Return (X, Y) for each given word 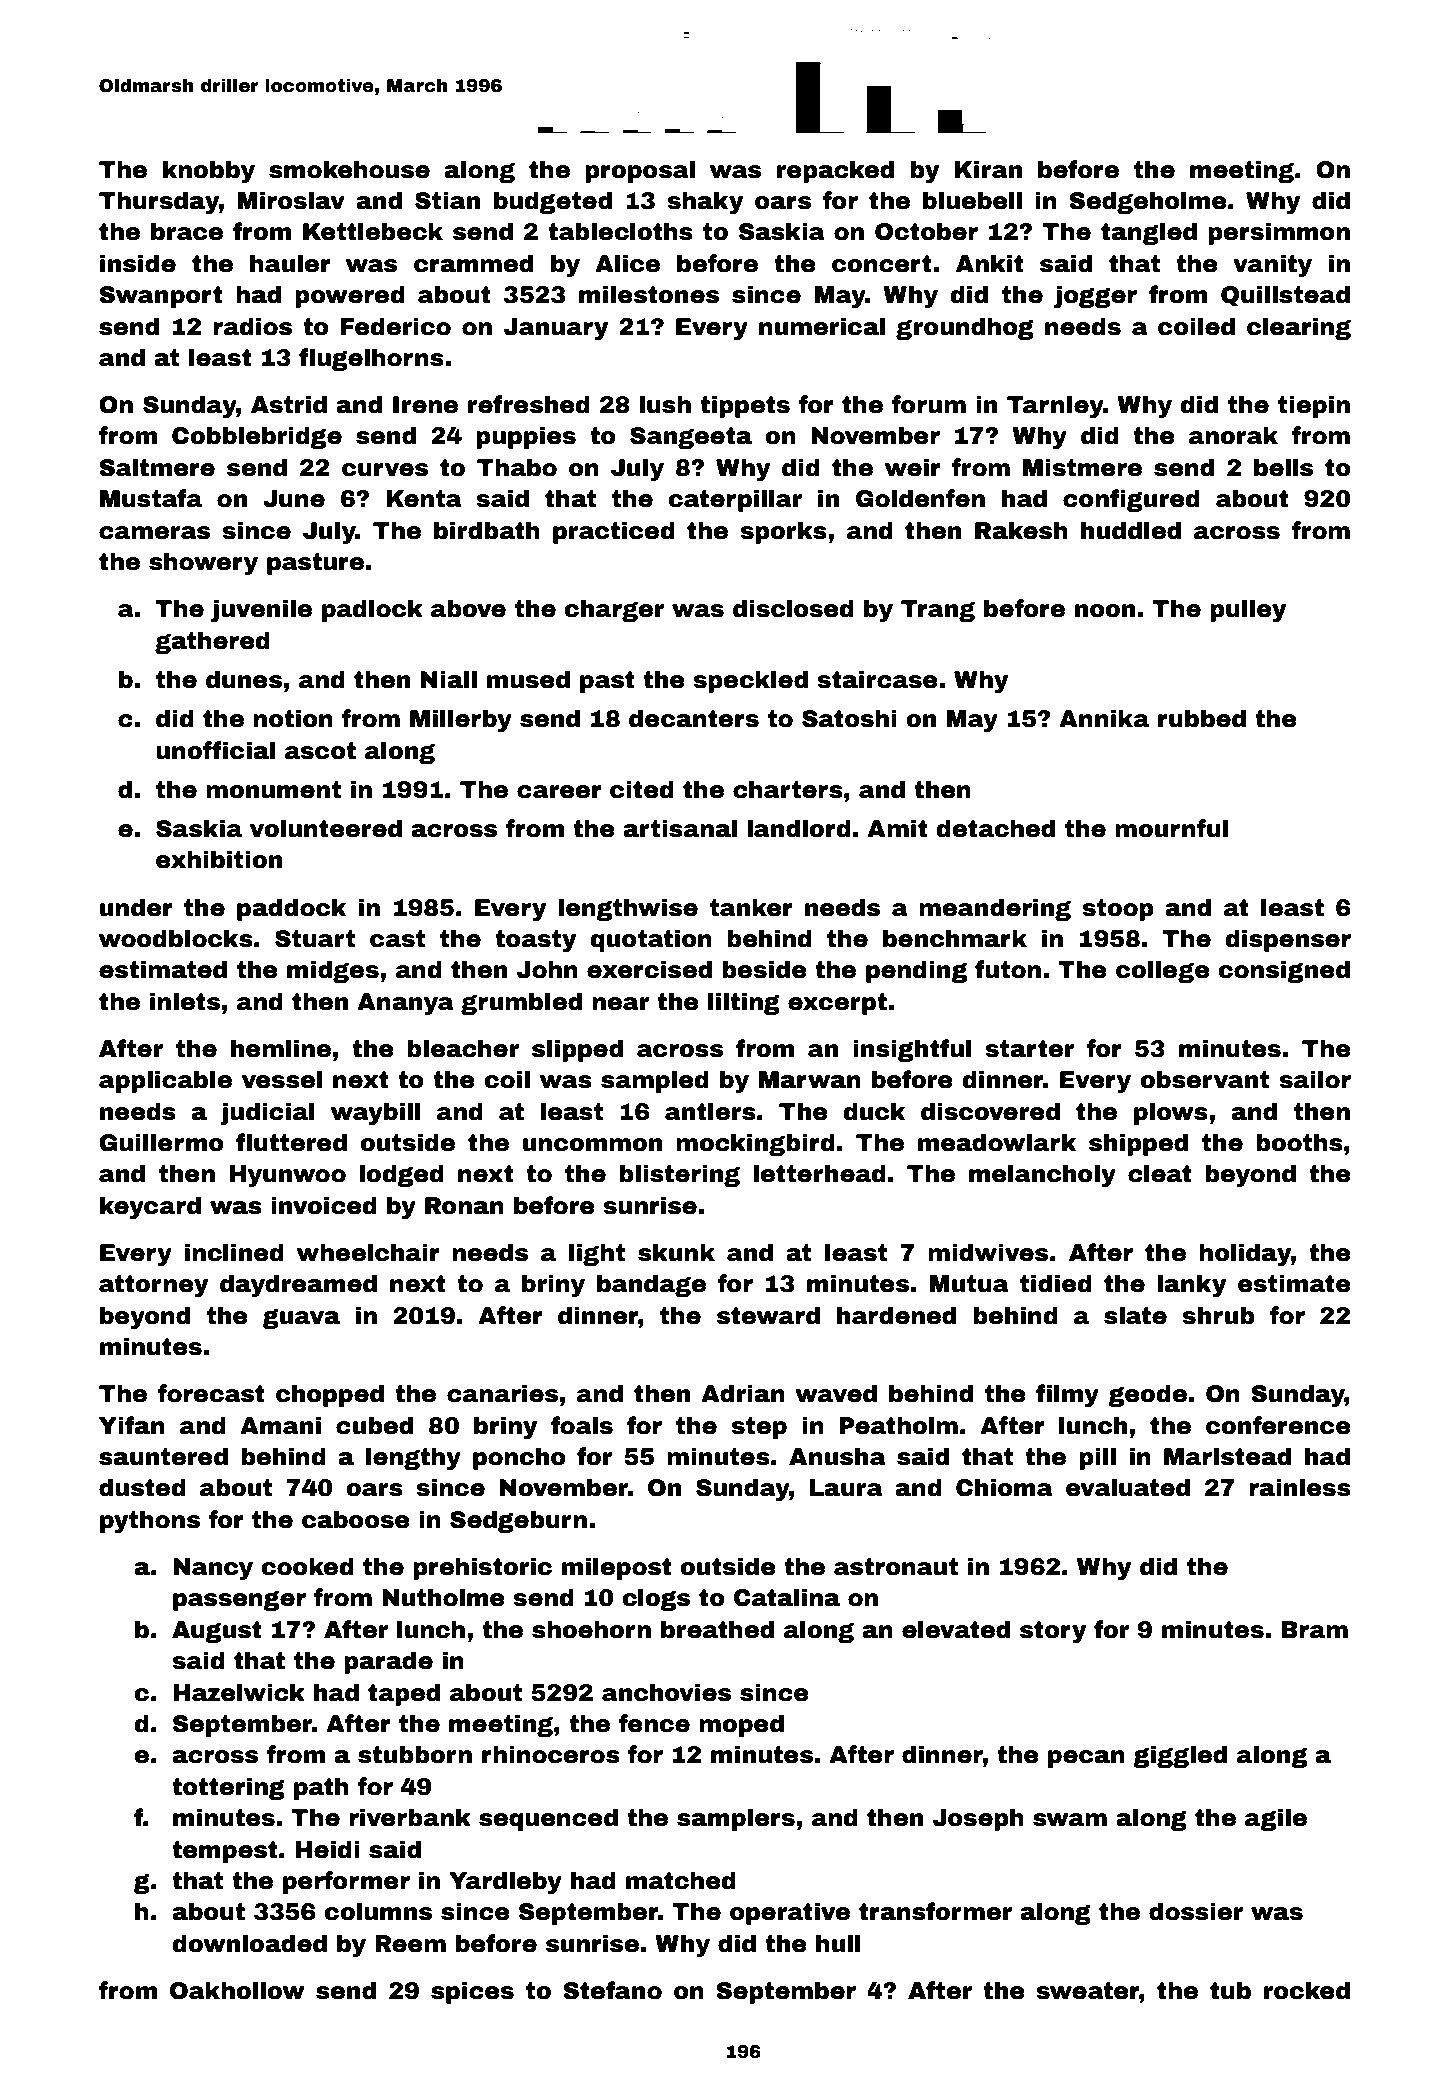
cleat (1160, 1173)
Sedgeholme (1148, 202)
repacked (835, 171)
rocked (1307, 1990)
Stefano (612, 1990)
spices (472, 1992)
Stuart (315, 939)
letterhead (819, 1173)
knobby (209, 171)
